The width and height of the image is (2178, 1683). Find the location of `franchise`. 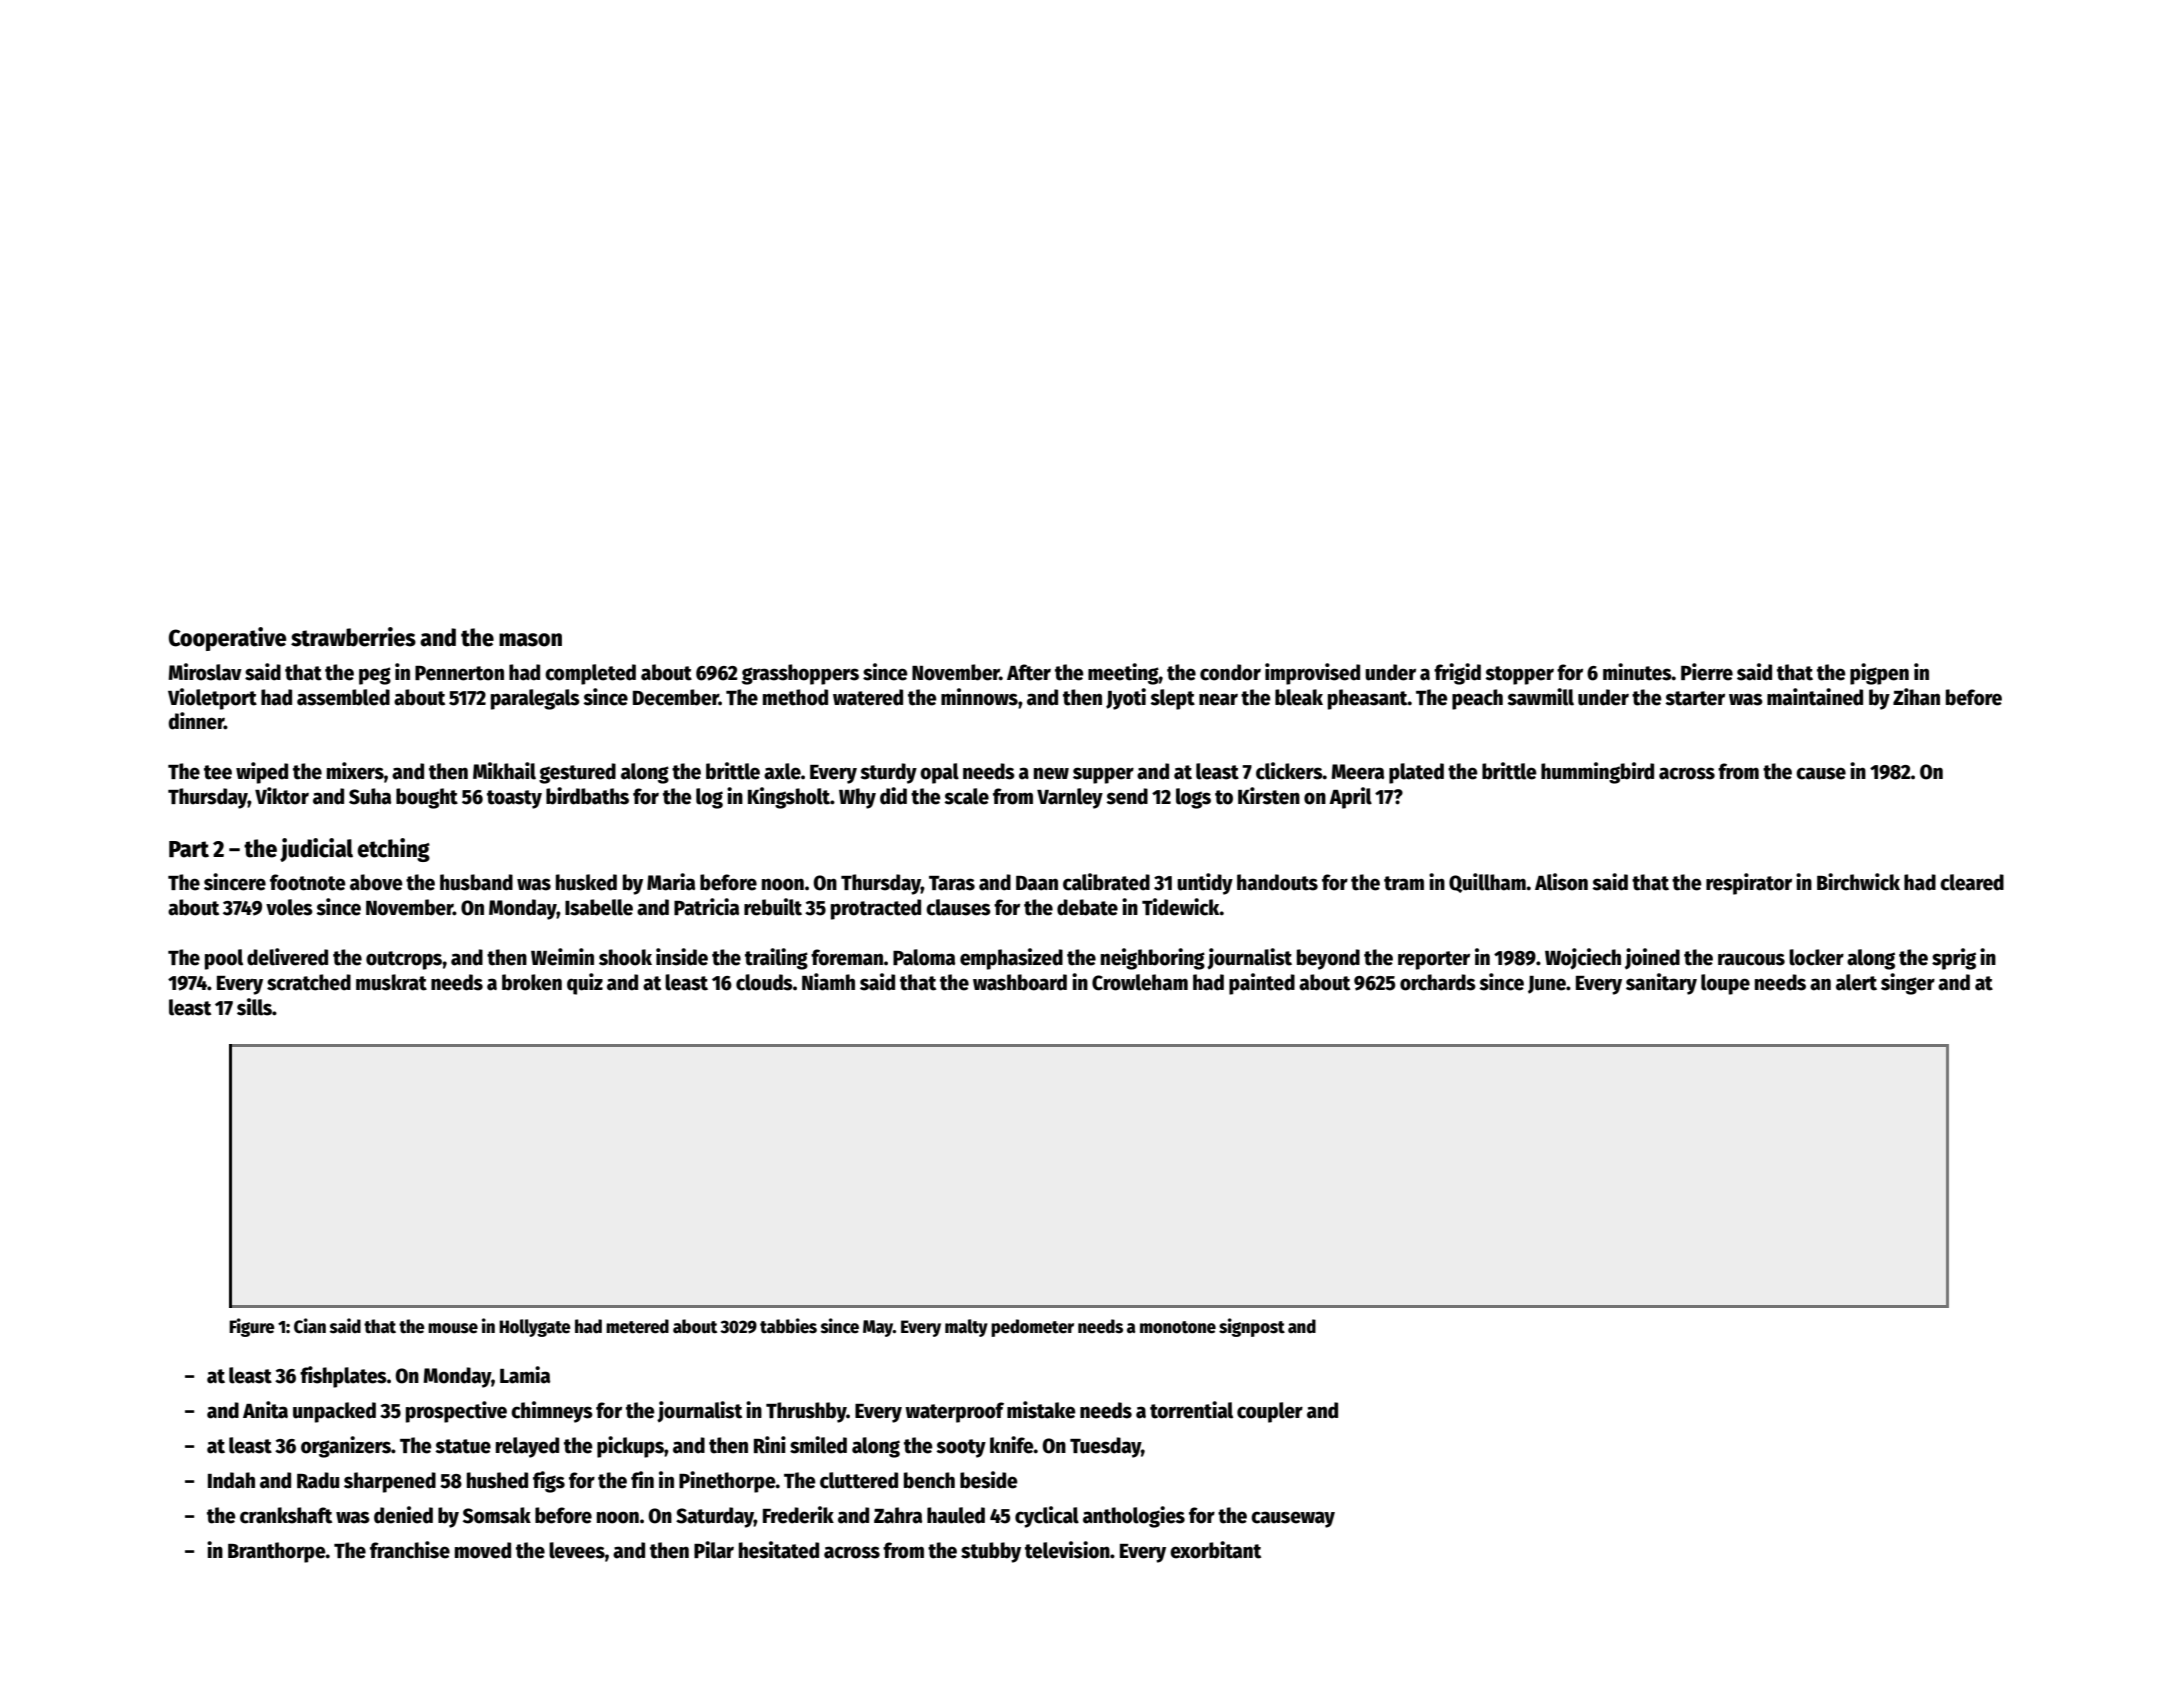

franchise is located at coordinates (410, 1550).
